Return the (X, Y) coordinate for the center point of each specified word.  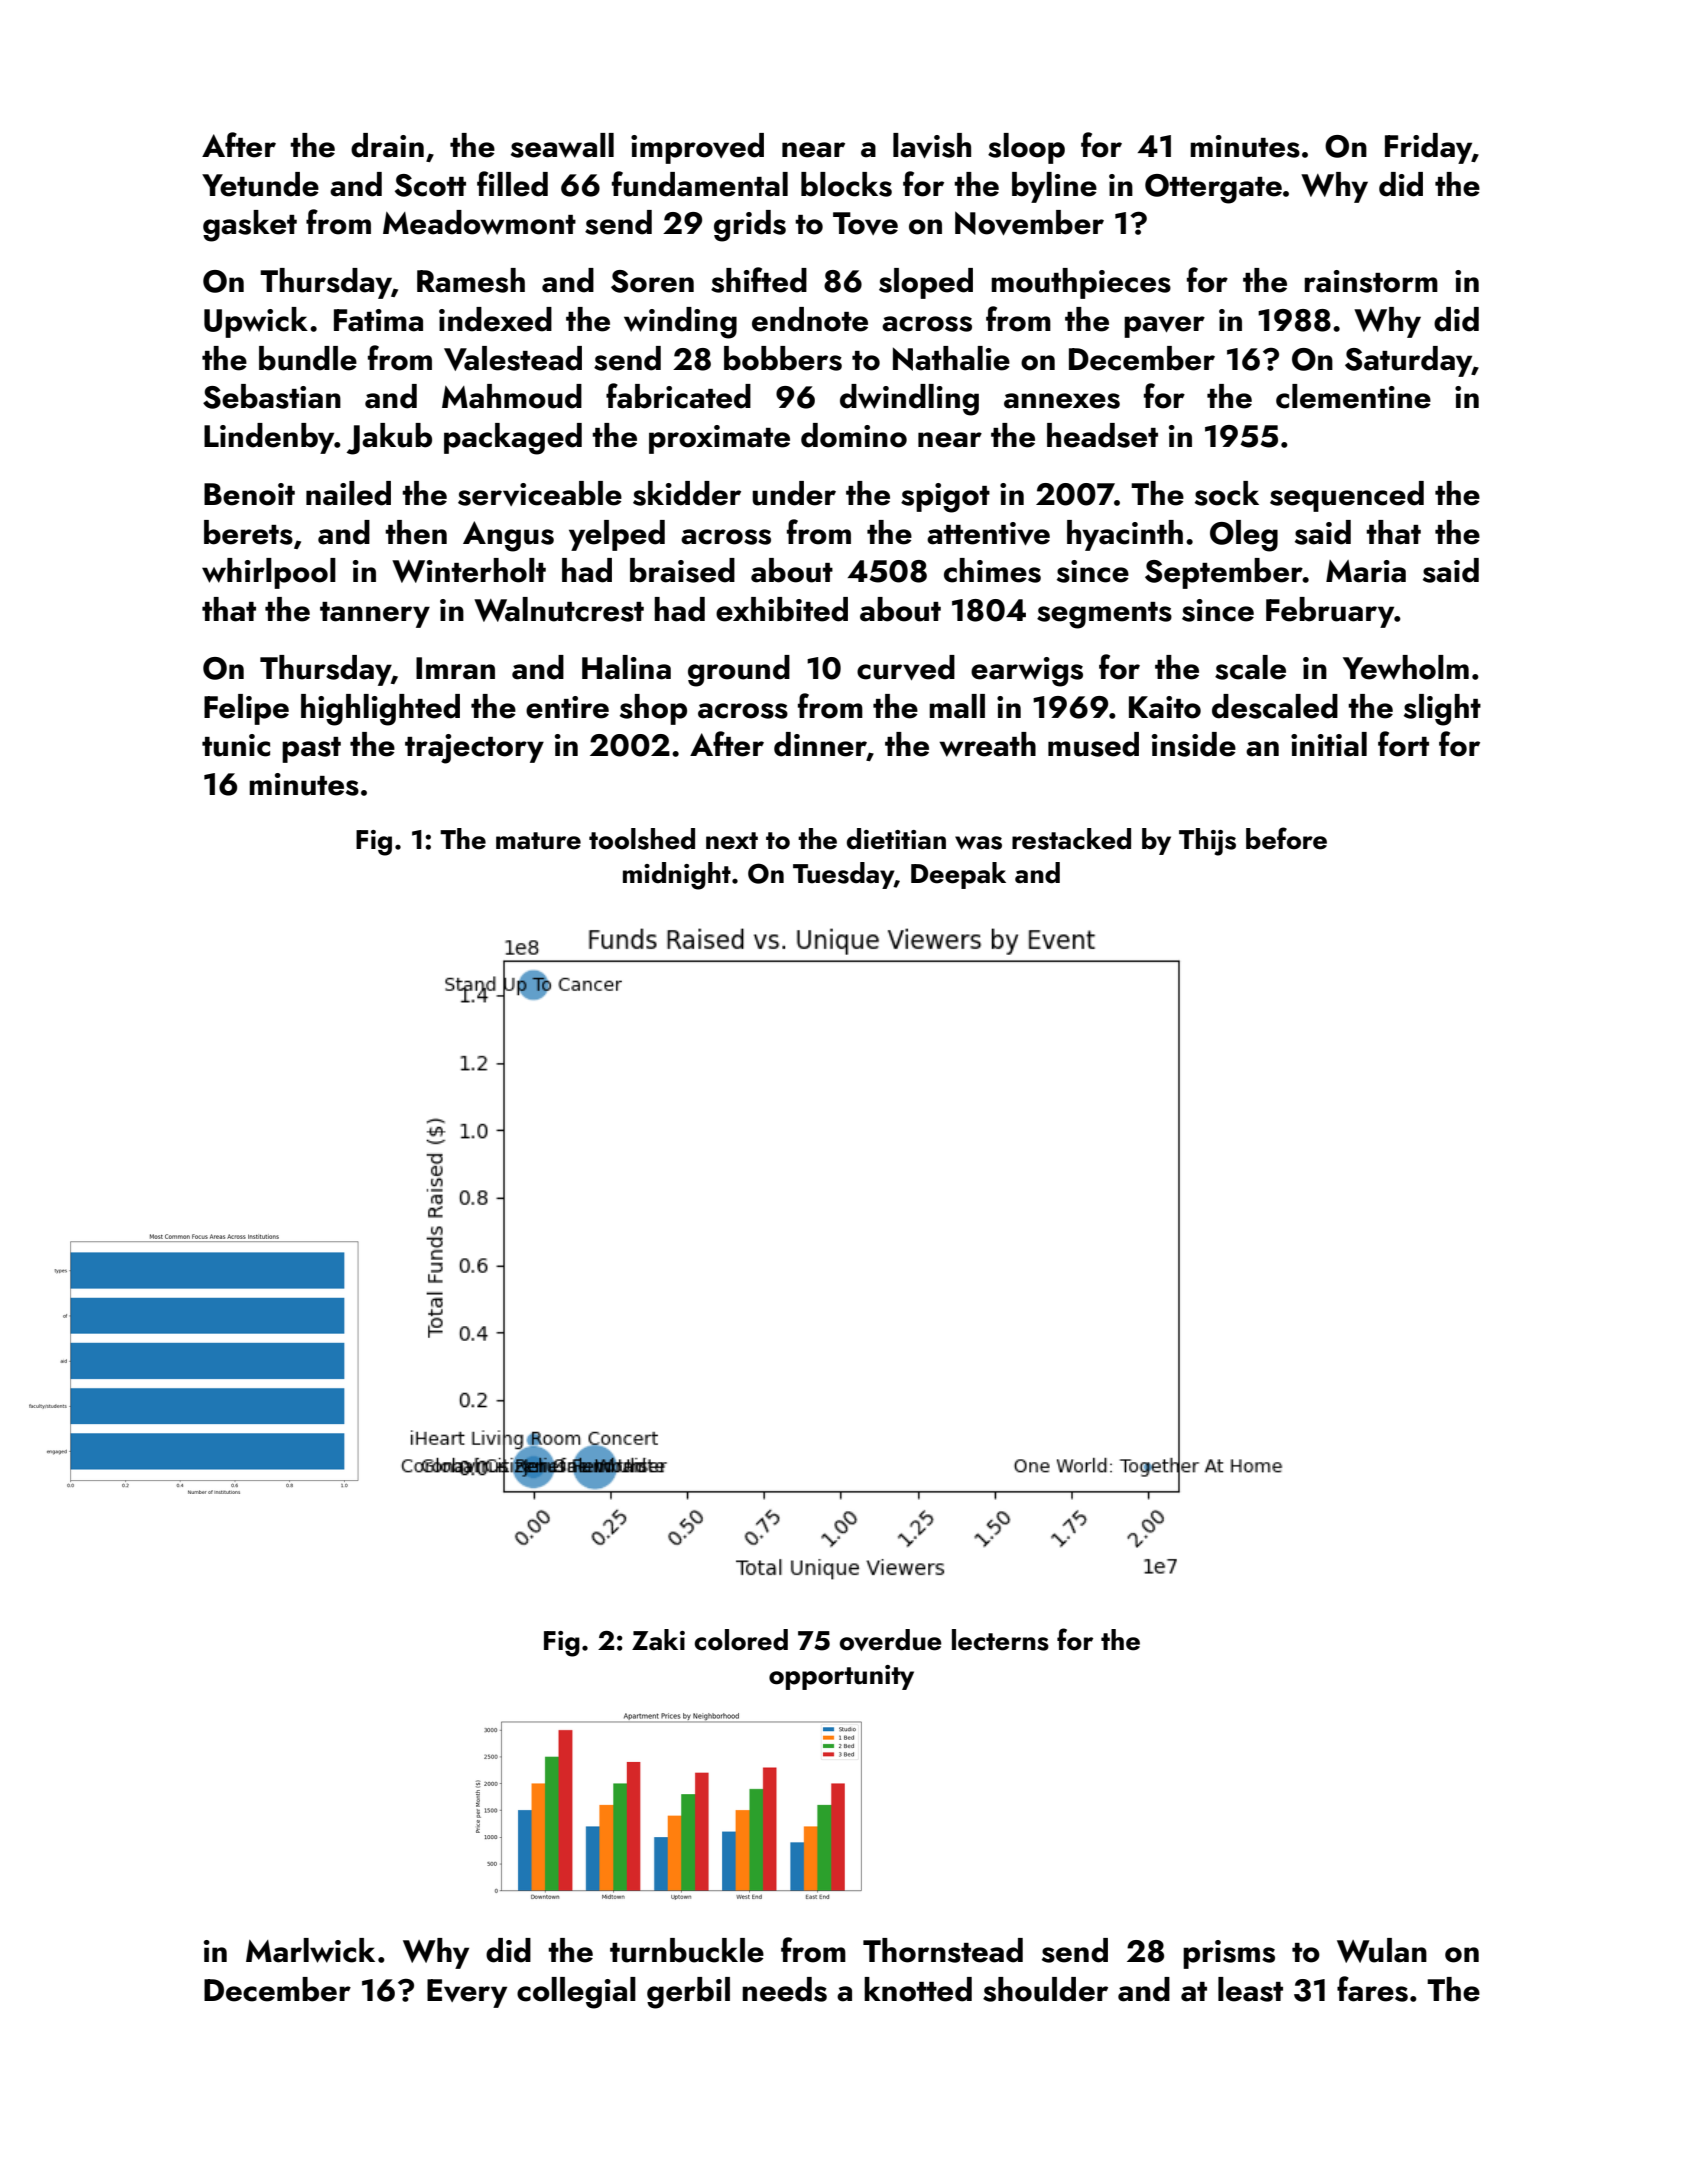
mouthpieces (1081, 283)
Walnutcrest (559, 609)
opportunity (841, 1677)
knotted (918, 1989)
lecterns (1000, 1640)
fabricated (678, 396)
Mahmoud (512, 396)
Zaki (658, 1640)
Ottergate (1213, 189)
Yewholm (1406, 667)
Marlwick (310, 1950)
